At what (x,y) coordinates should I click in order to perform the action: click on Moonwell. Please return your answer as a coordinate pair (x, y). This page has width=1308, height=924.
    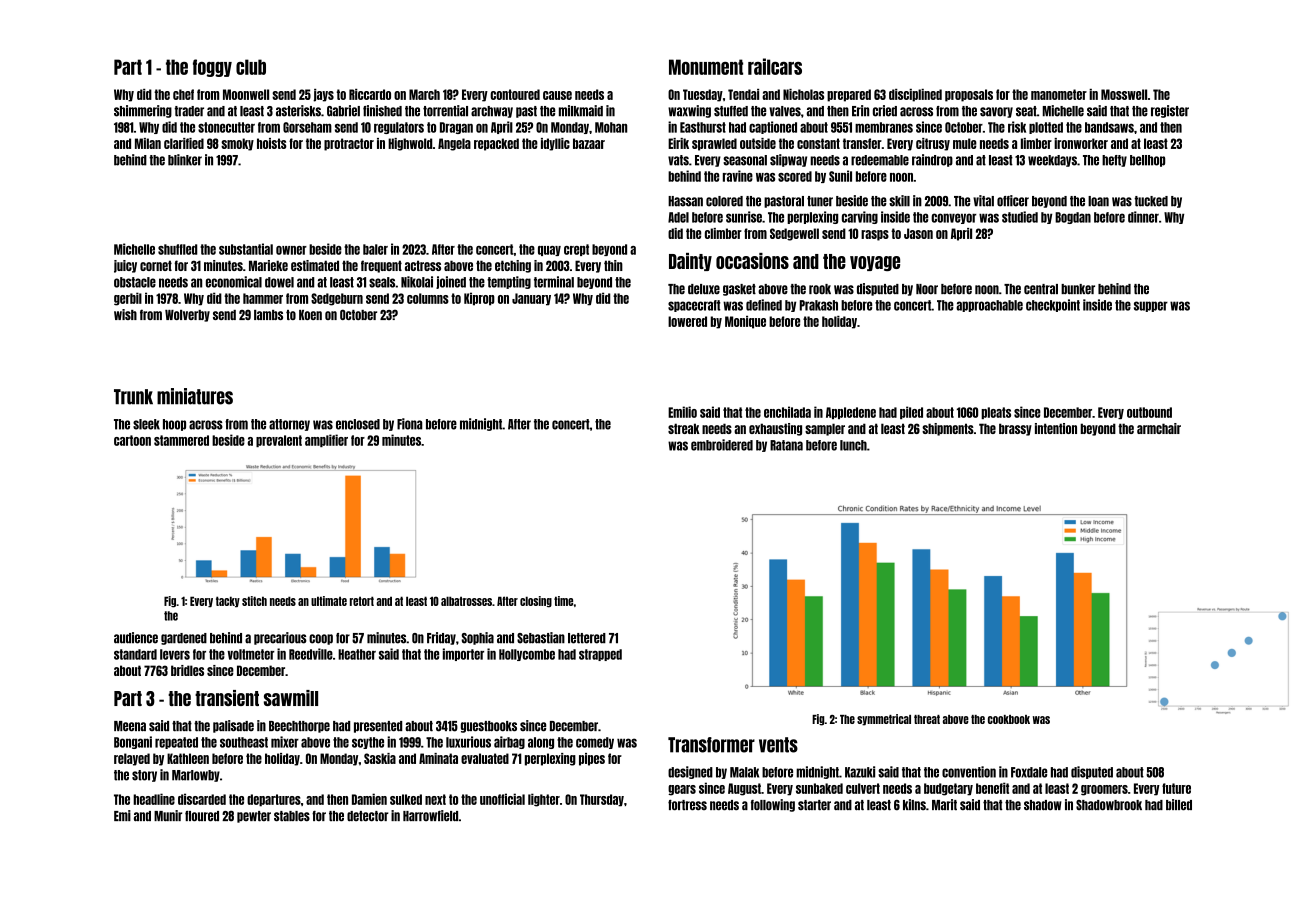
    Looking at the image, I should click on (246, 94).
